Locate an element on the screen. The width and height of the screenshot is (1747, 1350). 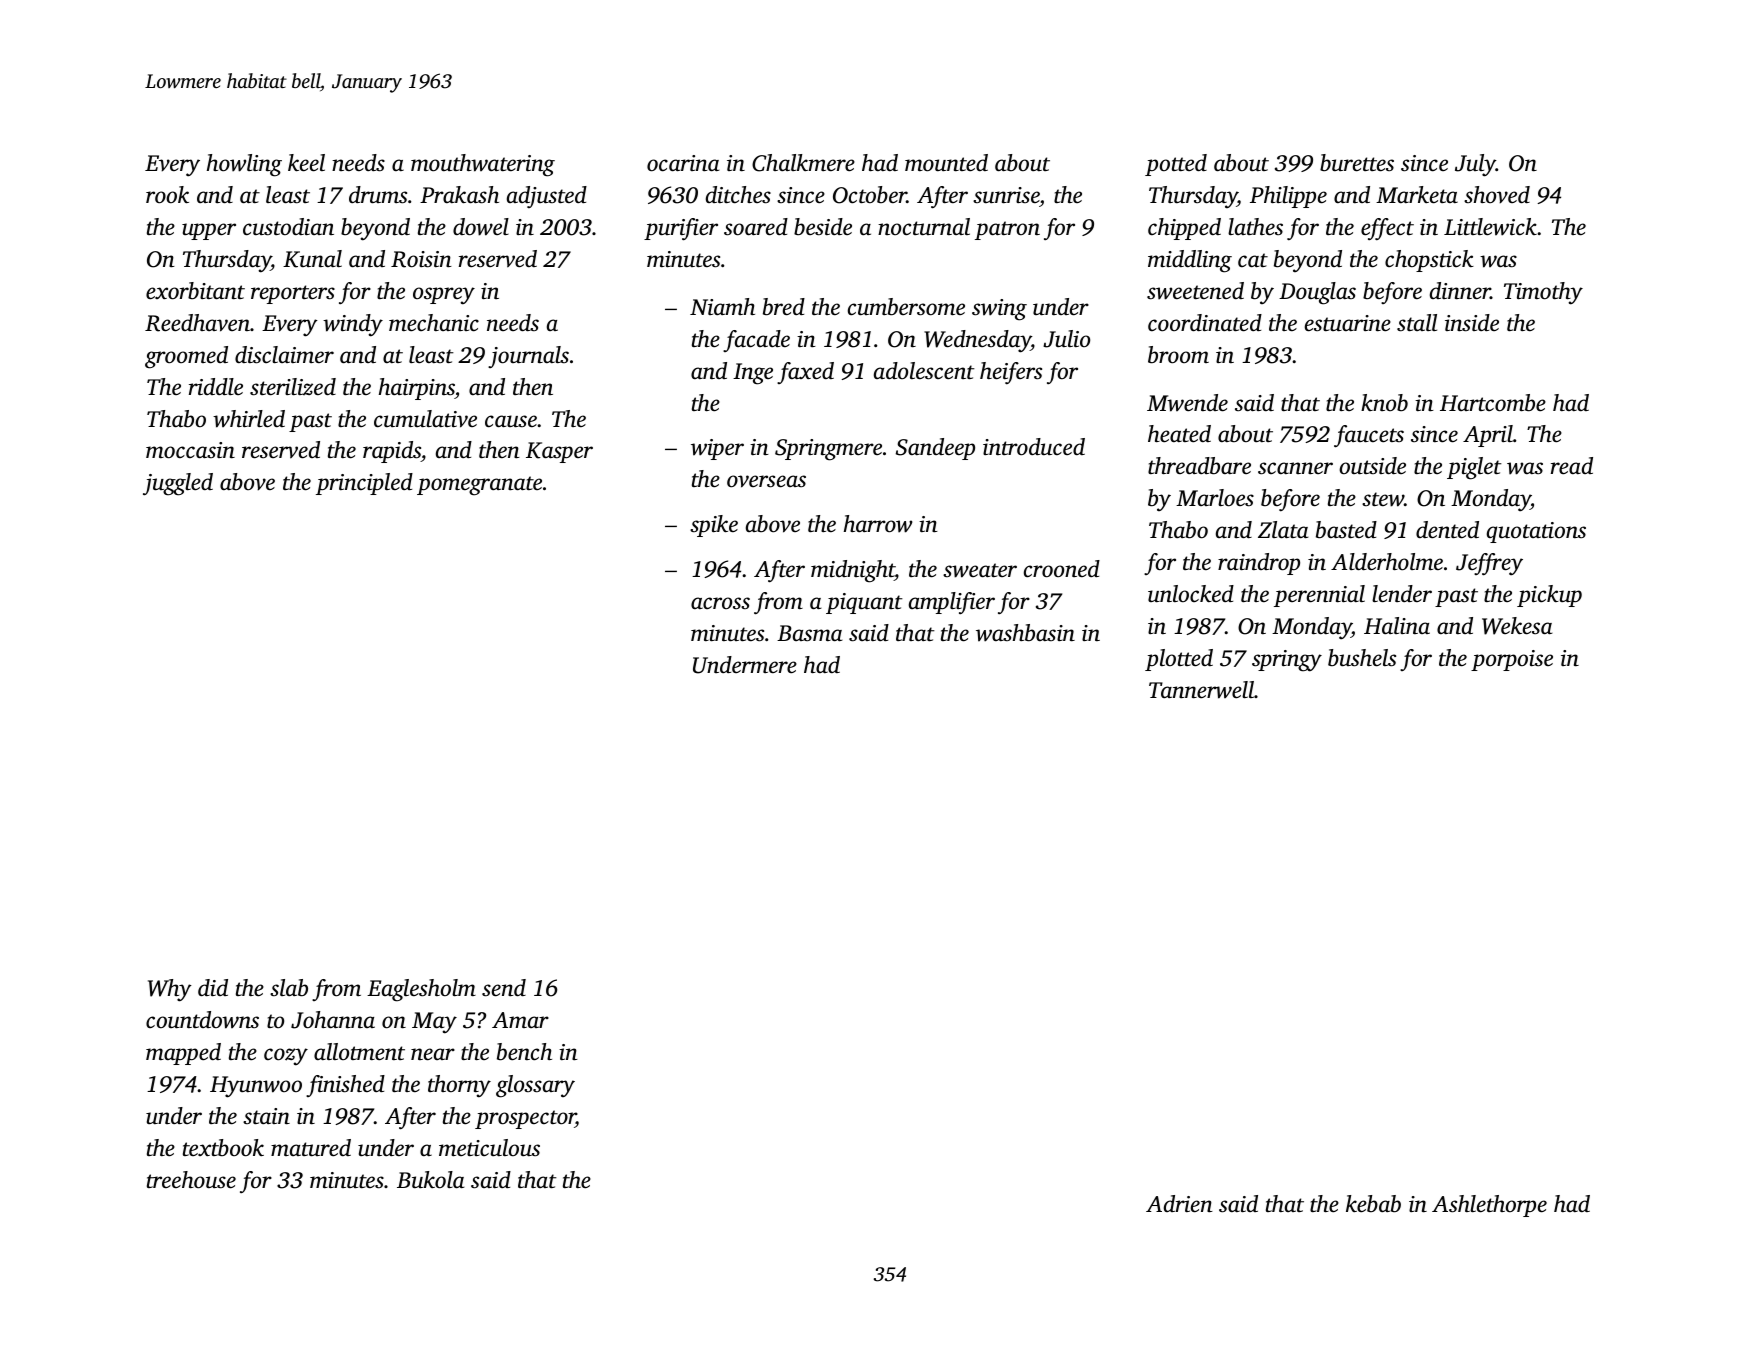
dinner is located at coordinates (1460, 291).
